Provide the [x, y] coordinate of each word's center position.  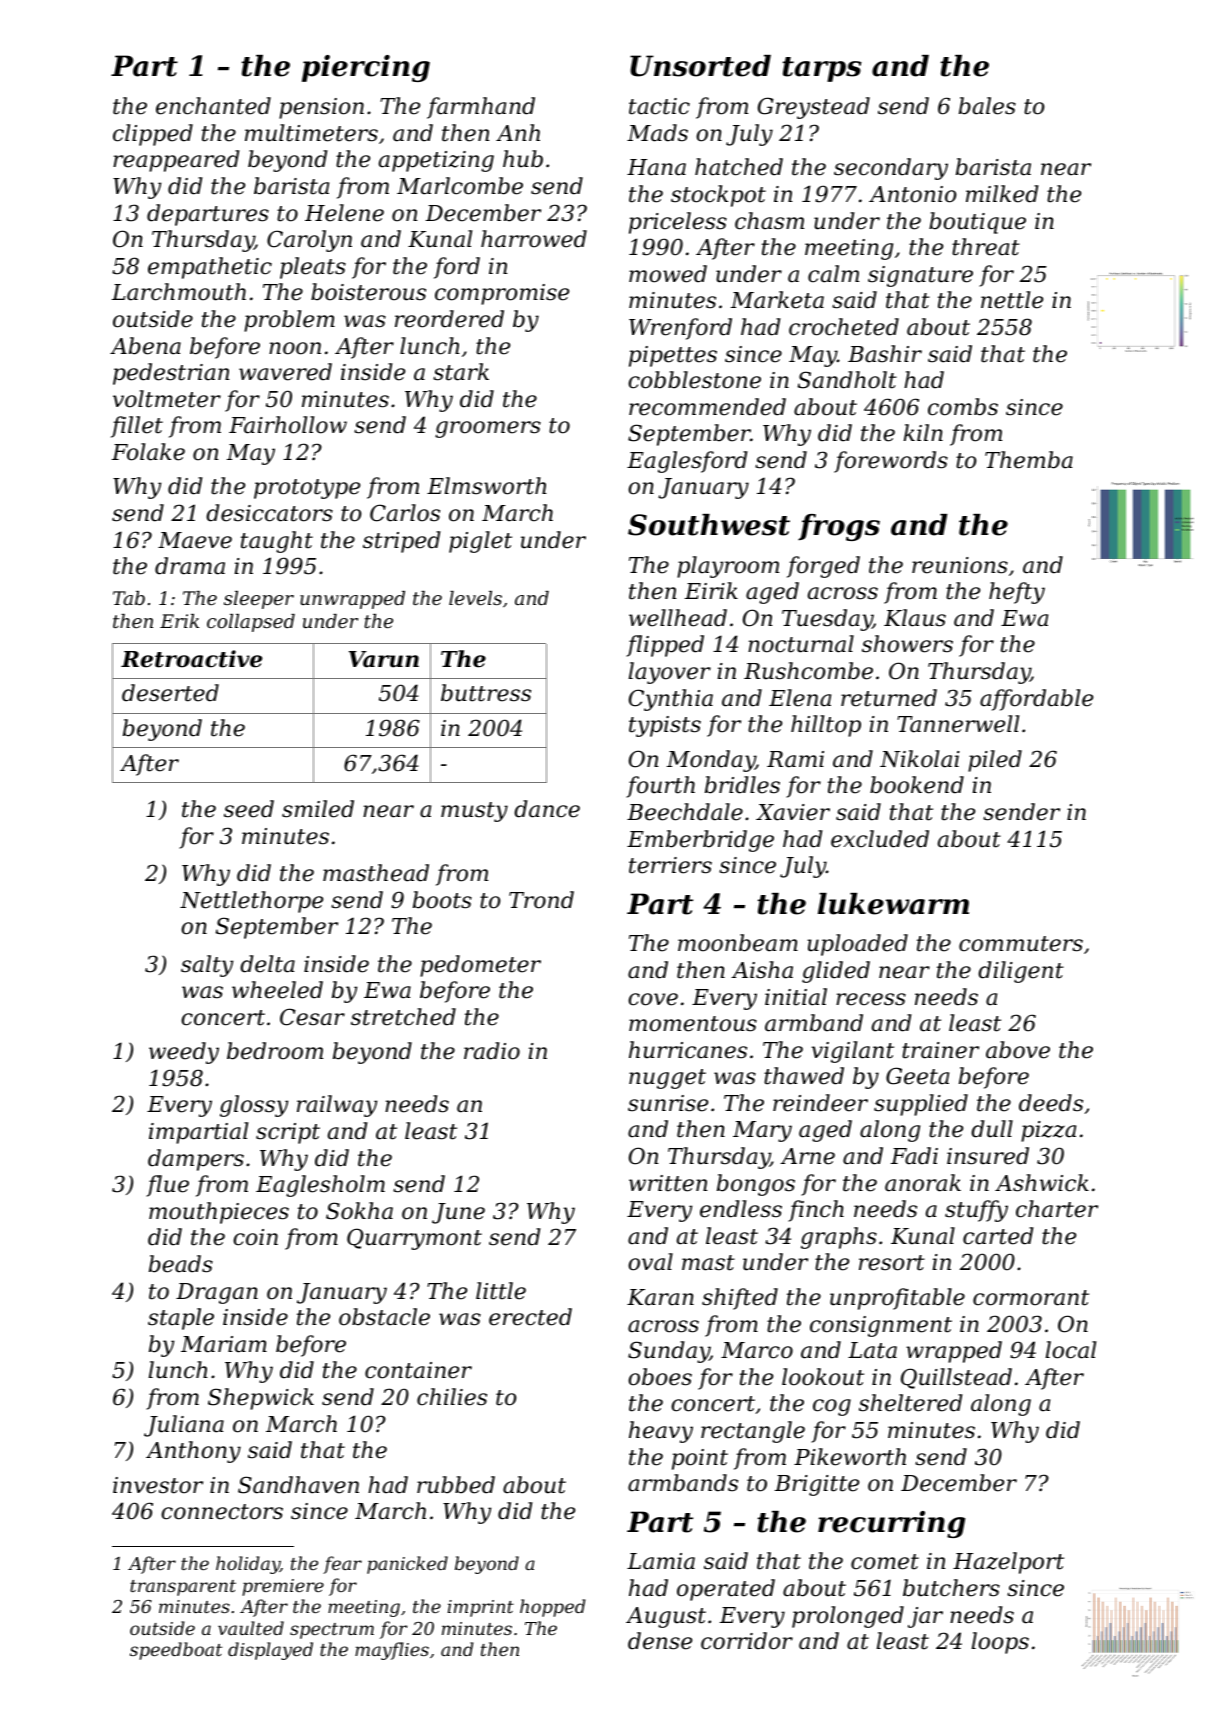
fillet [137, 427]
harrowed [534, 239]
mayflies [392, 1651]
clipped [153, 135]
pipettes [673, 356]
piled [995, 761]
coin [255, 1237]
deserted [170, 693]
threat [986, 247]
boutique [977, 223]
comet [885, 1562]
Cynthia [671, 700]
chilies [452, 1397]
